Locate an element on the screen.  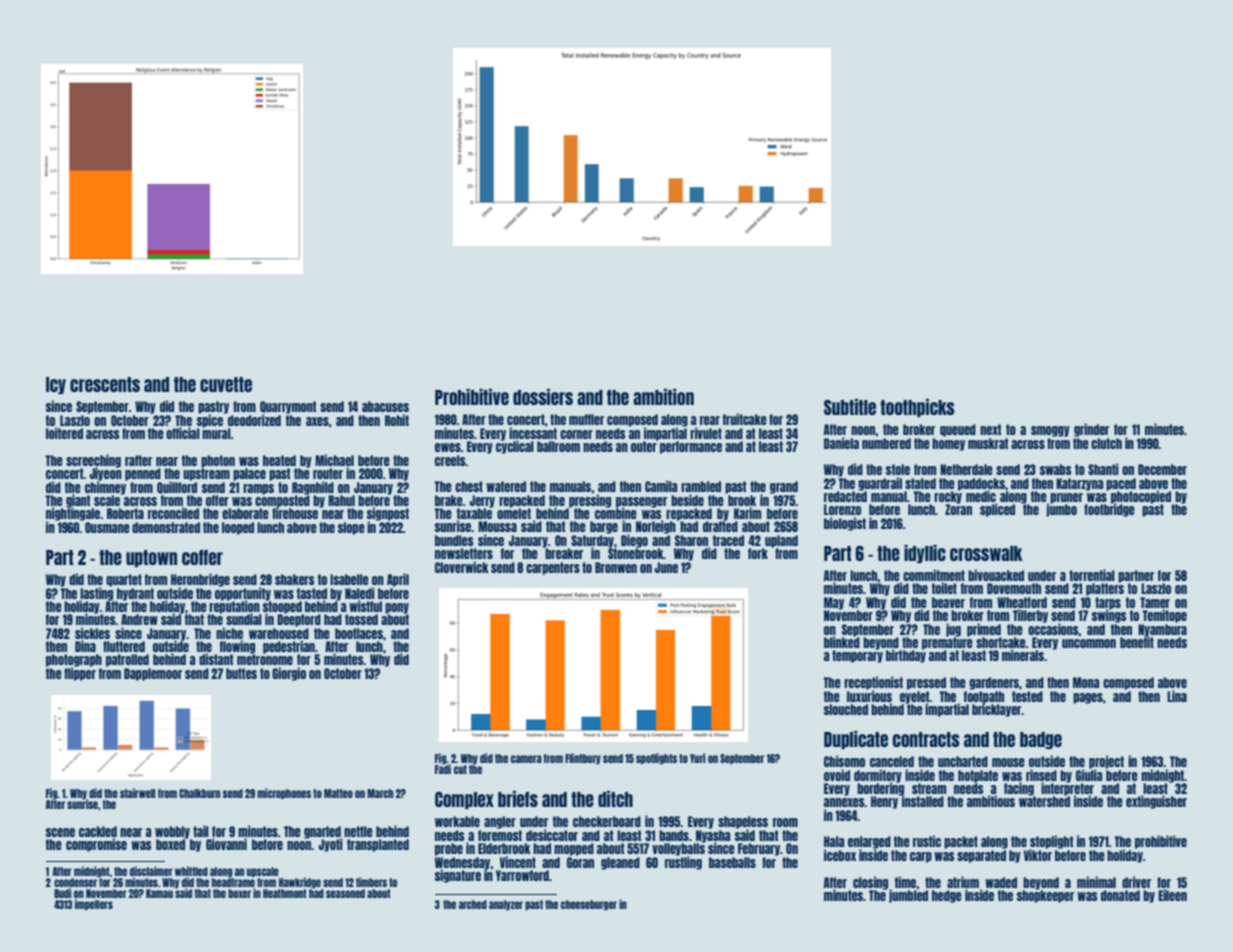
temporary is located at coordinates (857, 656).
